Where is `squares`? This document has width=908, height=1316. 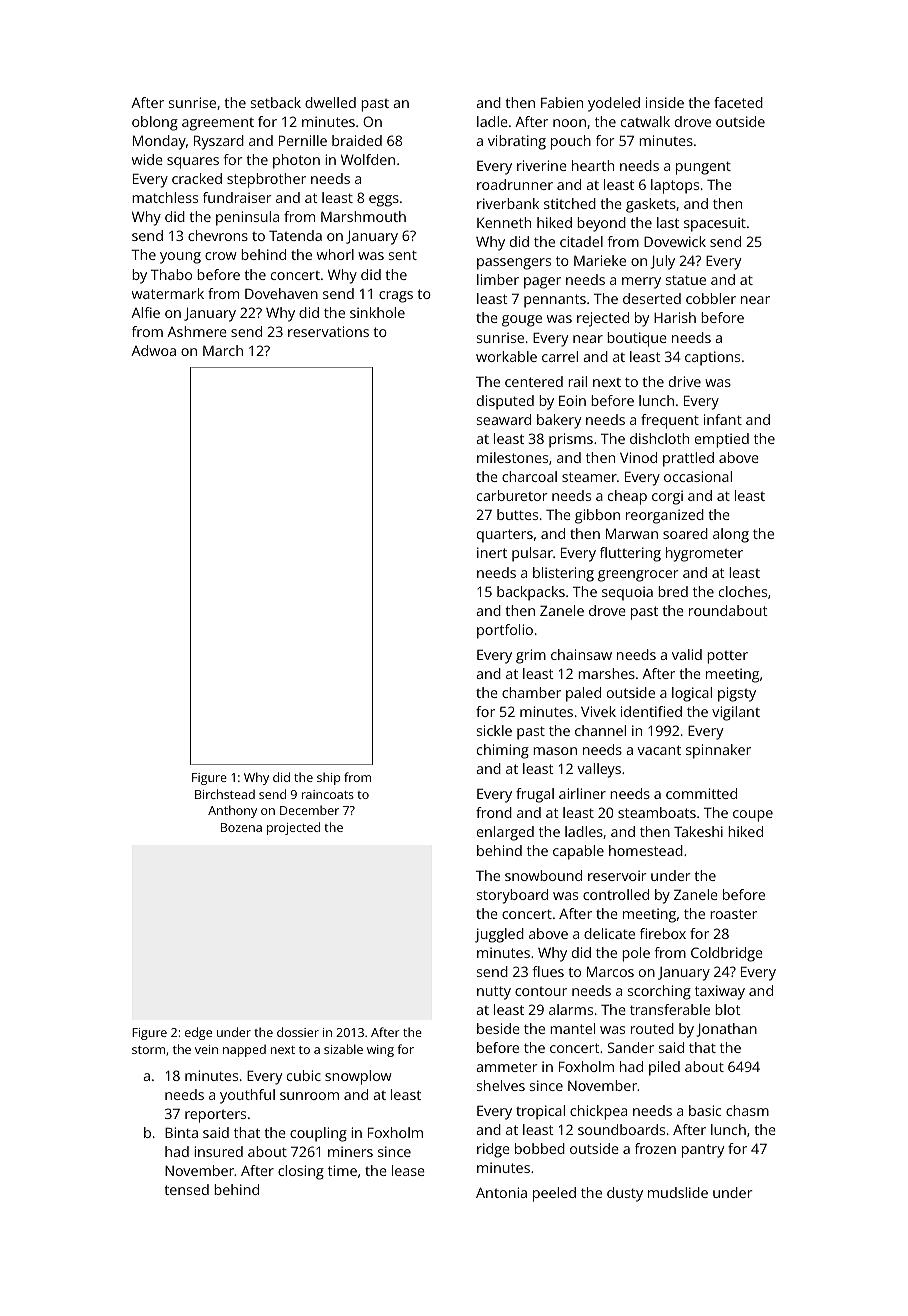
squares is located at coordinates (193, 163).
